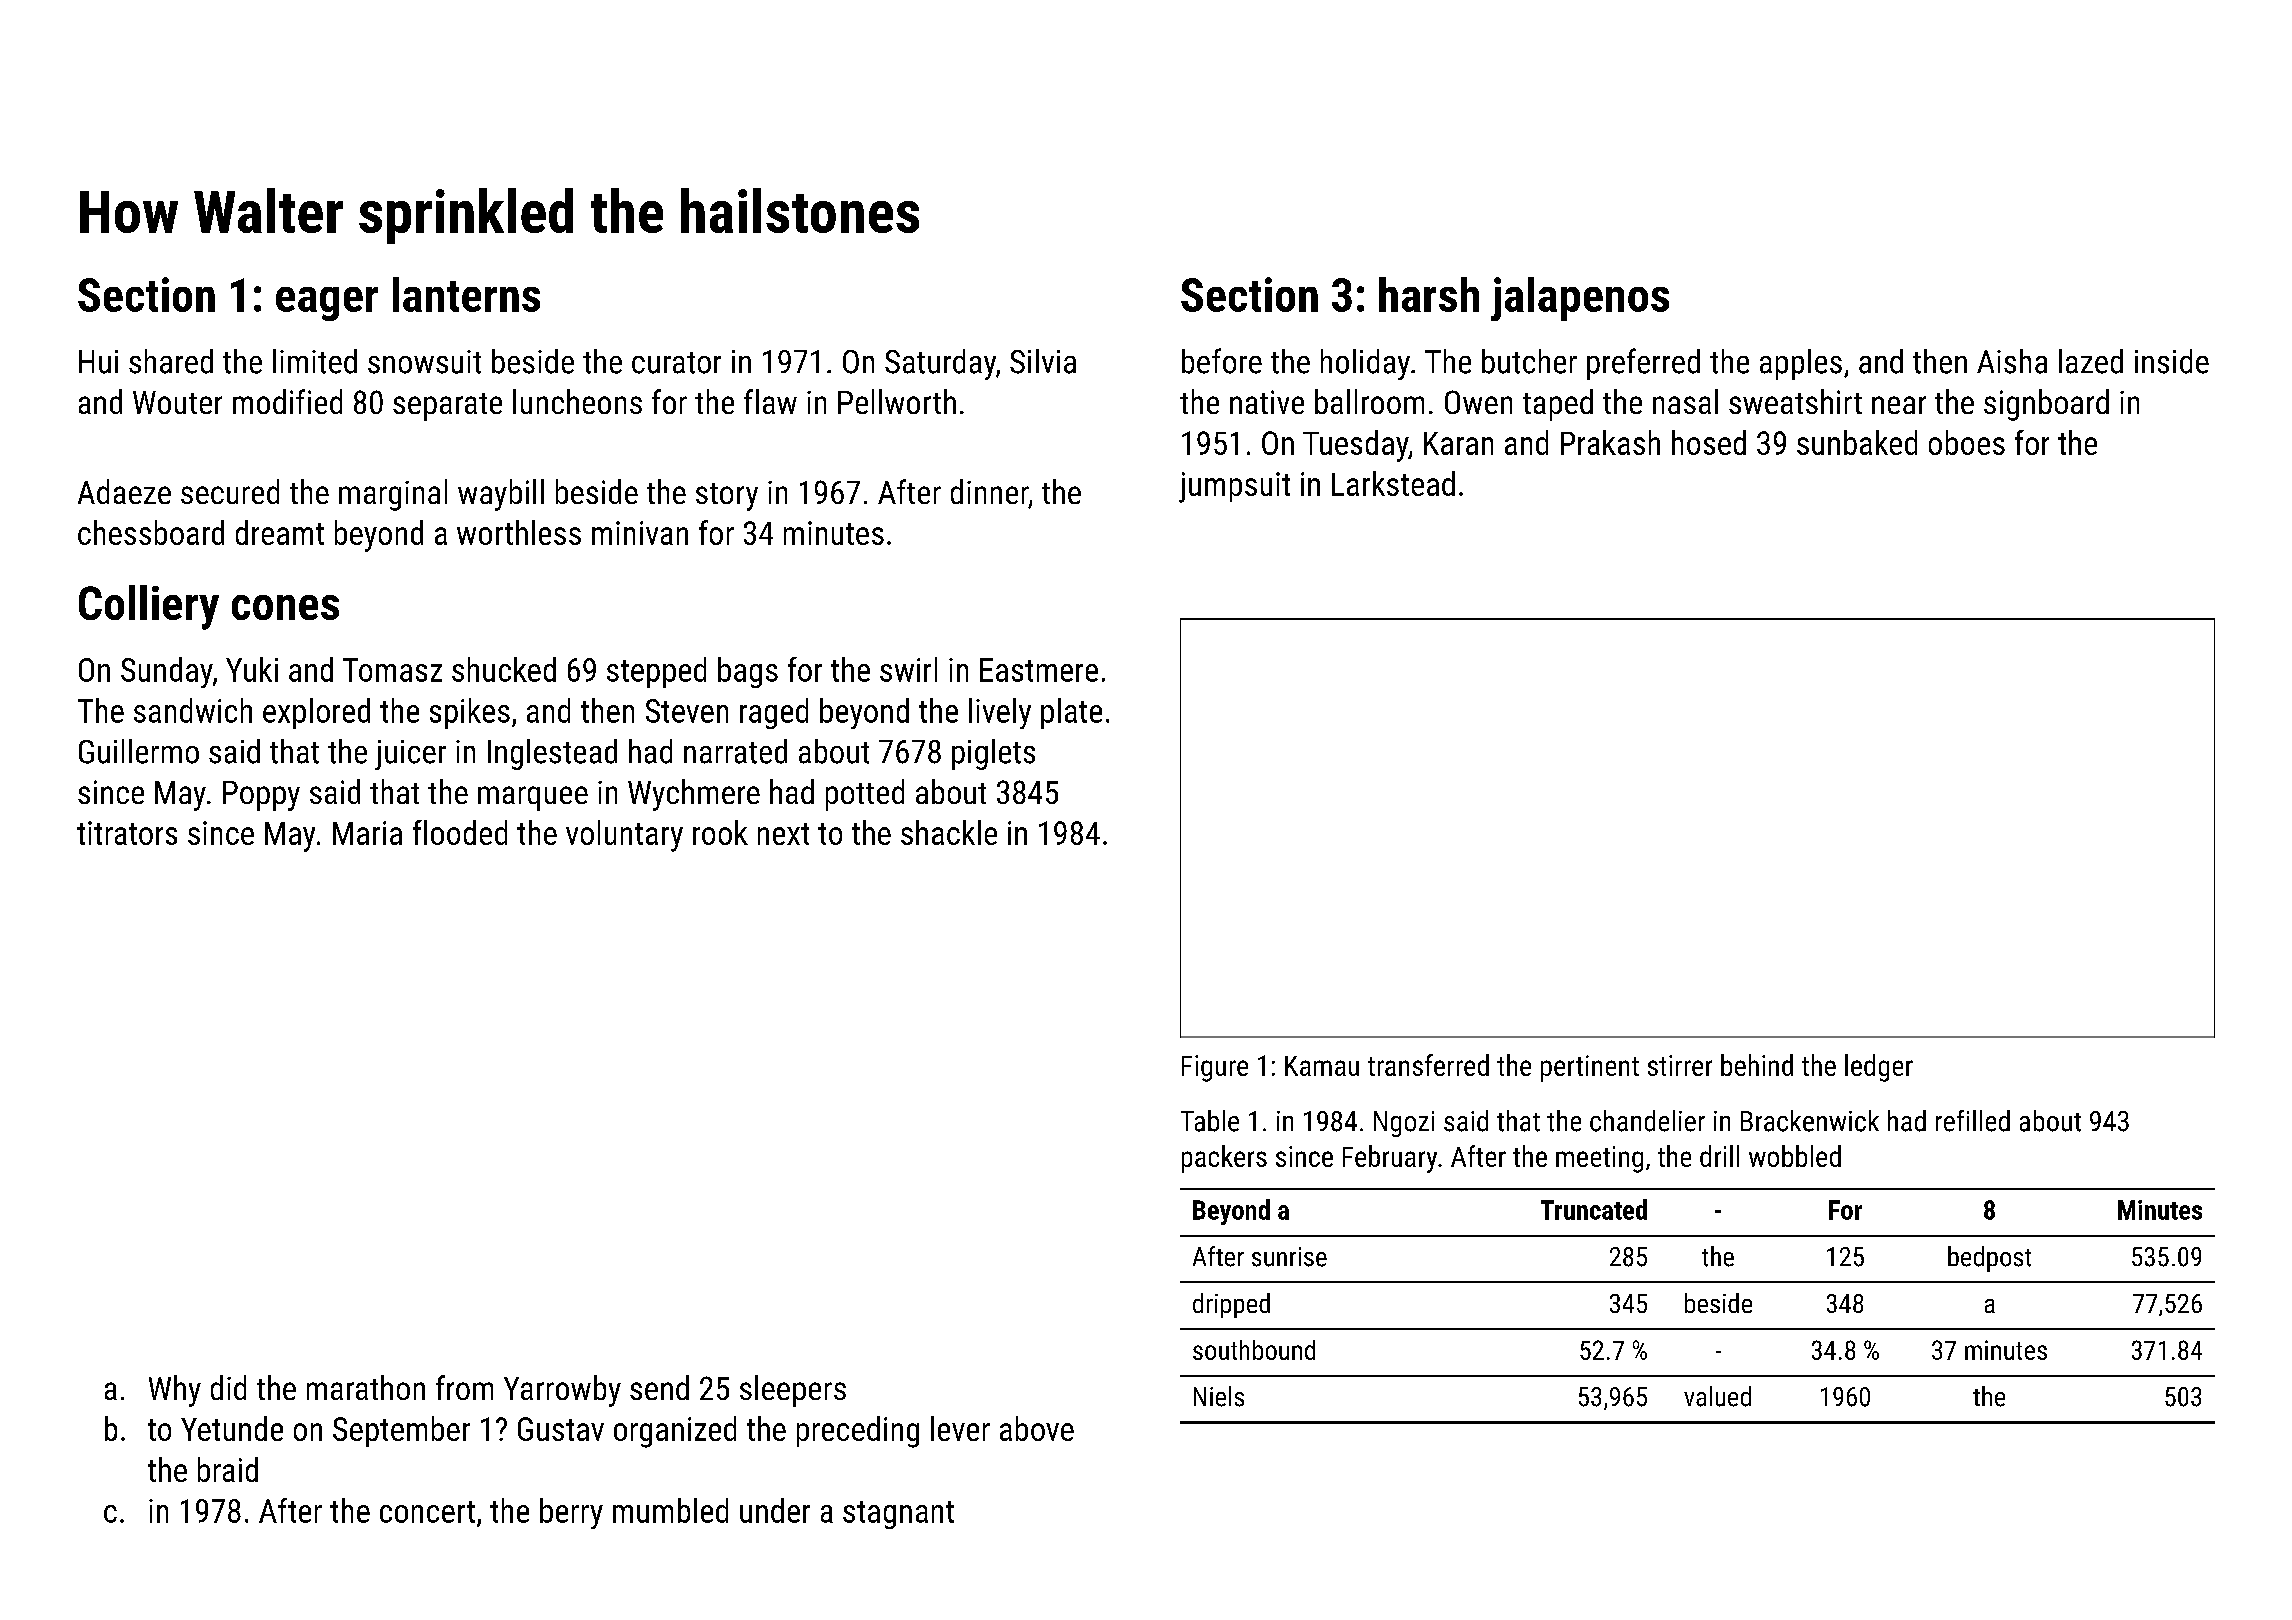 The image size is (2292, 1620). Describe the element at coordinates (315, 361) in the screenshot. I see `limited` at that location.
